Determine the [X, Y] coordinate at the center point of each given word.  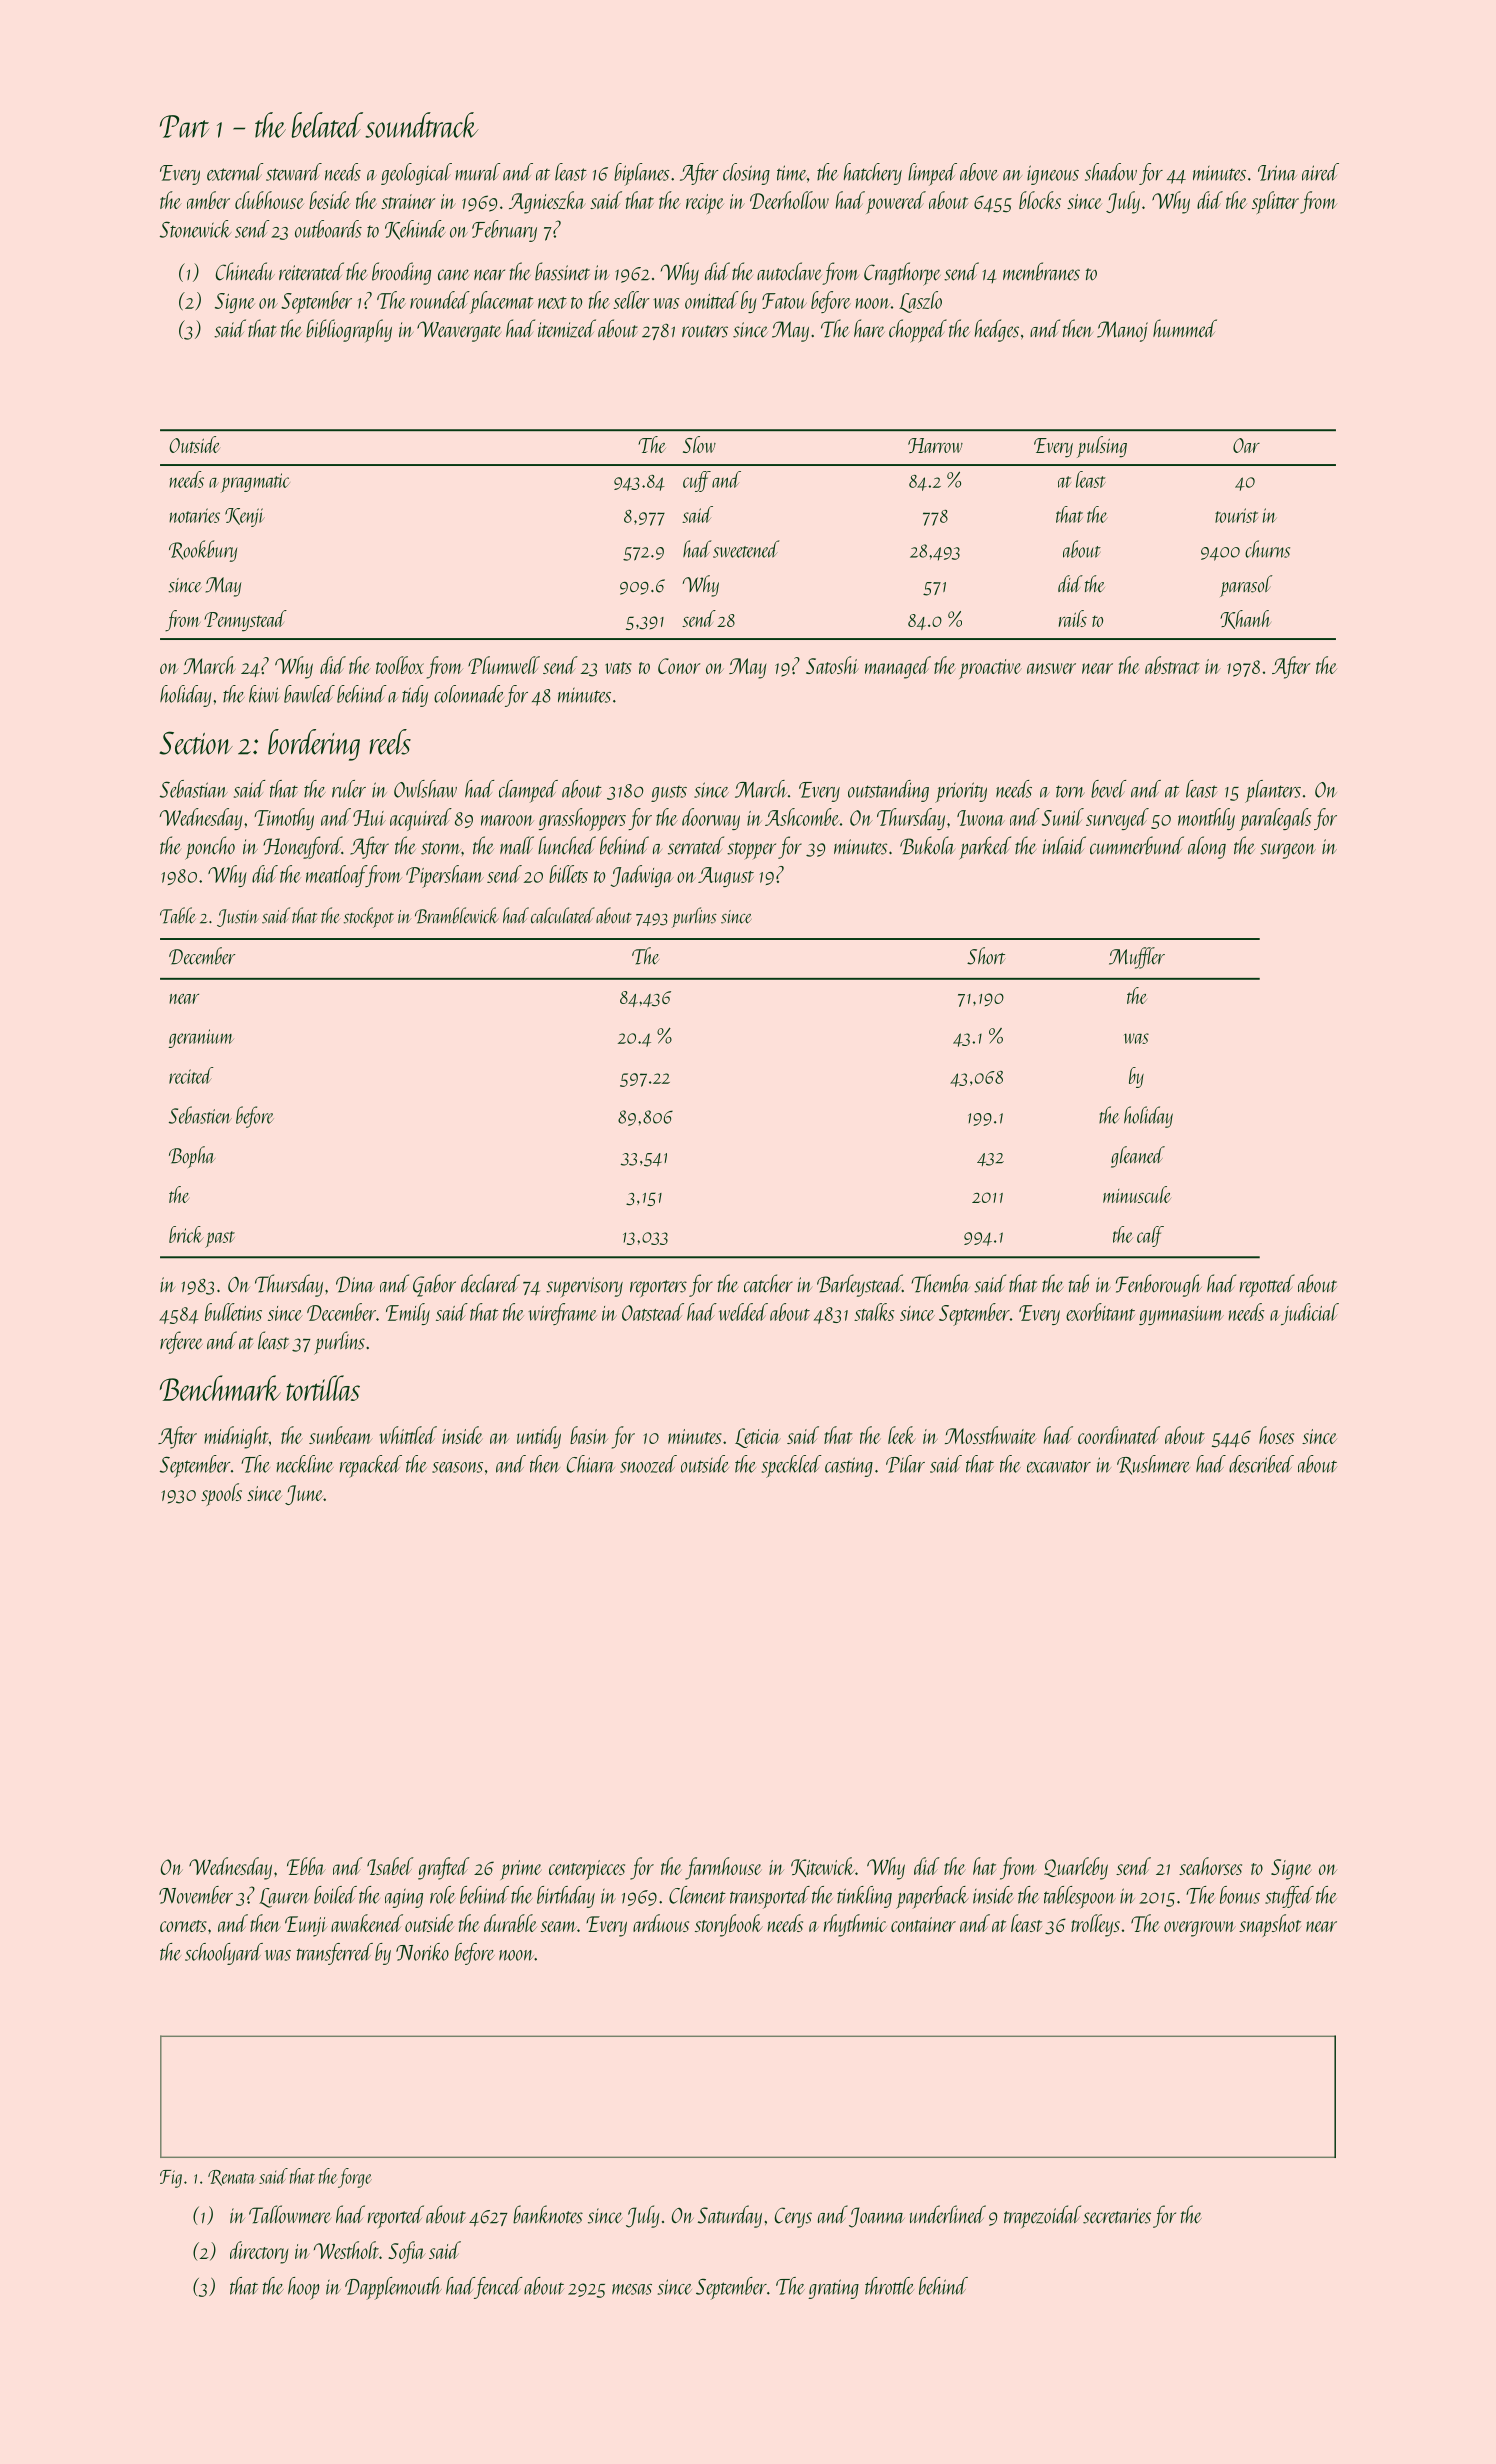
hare [869, 328]
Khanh [1245, 619]
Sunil [1063, 817]
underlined [948, 2214]
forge [355, 2178]
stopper [751, 850]
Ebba [306, 1866]
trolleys [1095, 1925]
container [923, 1924]
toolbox [400, 665]
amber [208, 200]
